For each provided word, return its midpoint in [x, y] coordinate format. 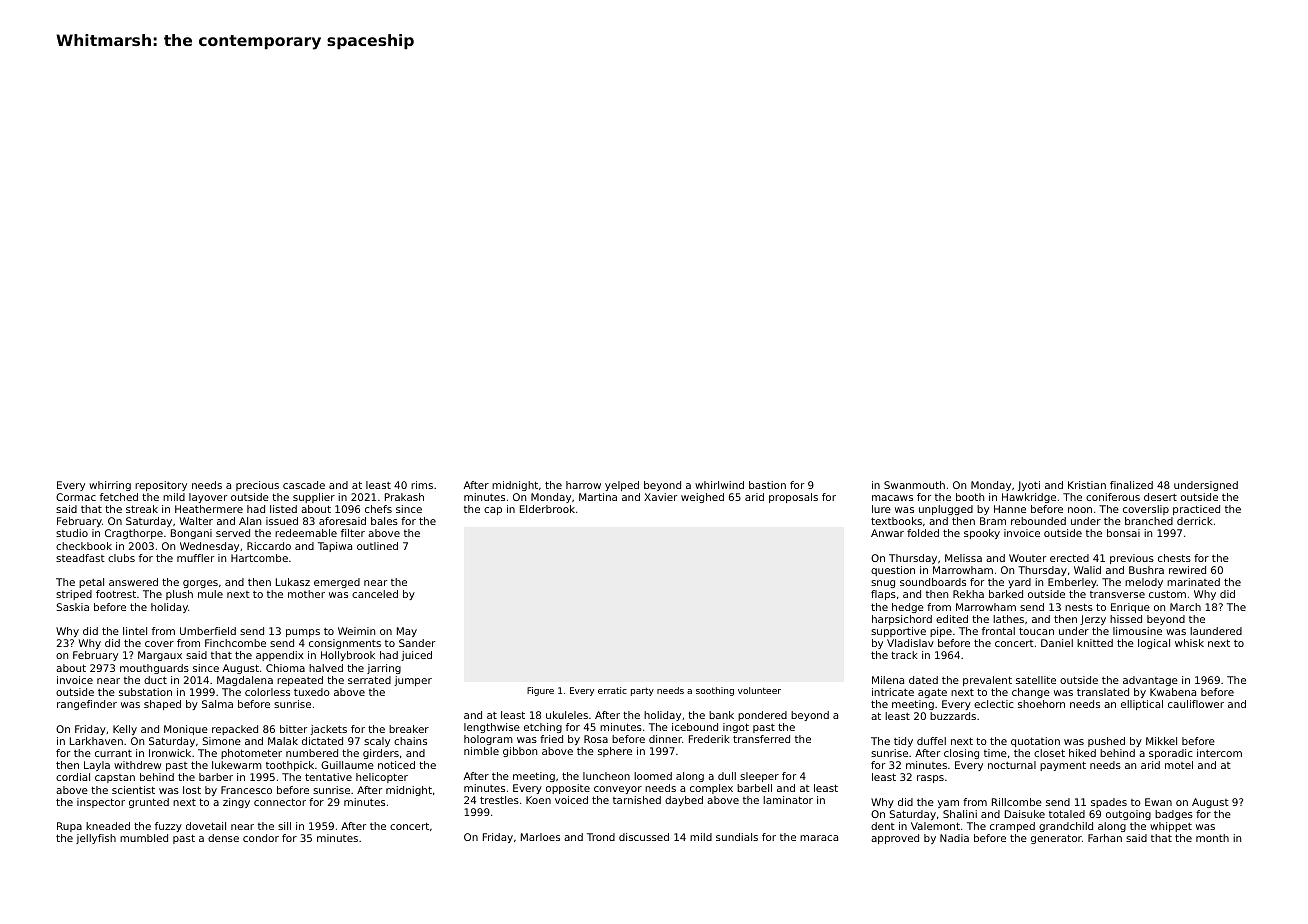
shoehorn [1041, 704]
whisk [1189, 643]
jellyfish [96, 839]
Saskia [72, 607]
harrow [583, 485]
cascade [304, 485]
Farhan [1105, 838]
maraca [819, 838]
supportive [898, 632]
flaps [883, 595]
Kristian [1087, 485]
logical [1154, 644]
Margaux [160, 656]
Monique [186, 730]
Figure [540, 691]
